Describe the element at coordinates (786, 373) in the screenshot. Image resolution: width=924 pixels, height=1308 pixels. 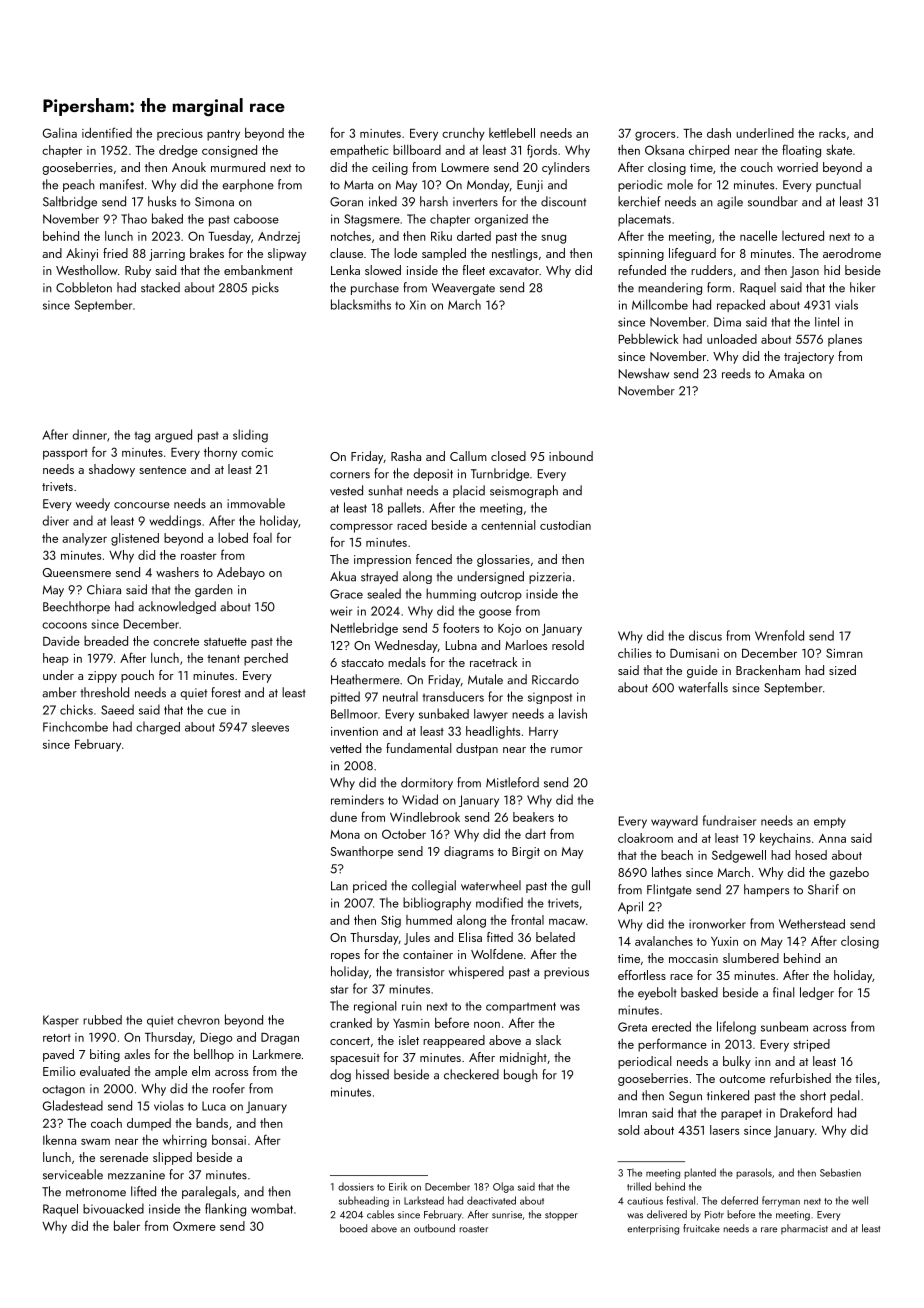
I see `Amaka` at that location.
